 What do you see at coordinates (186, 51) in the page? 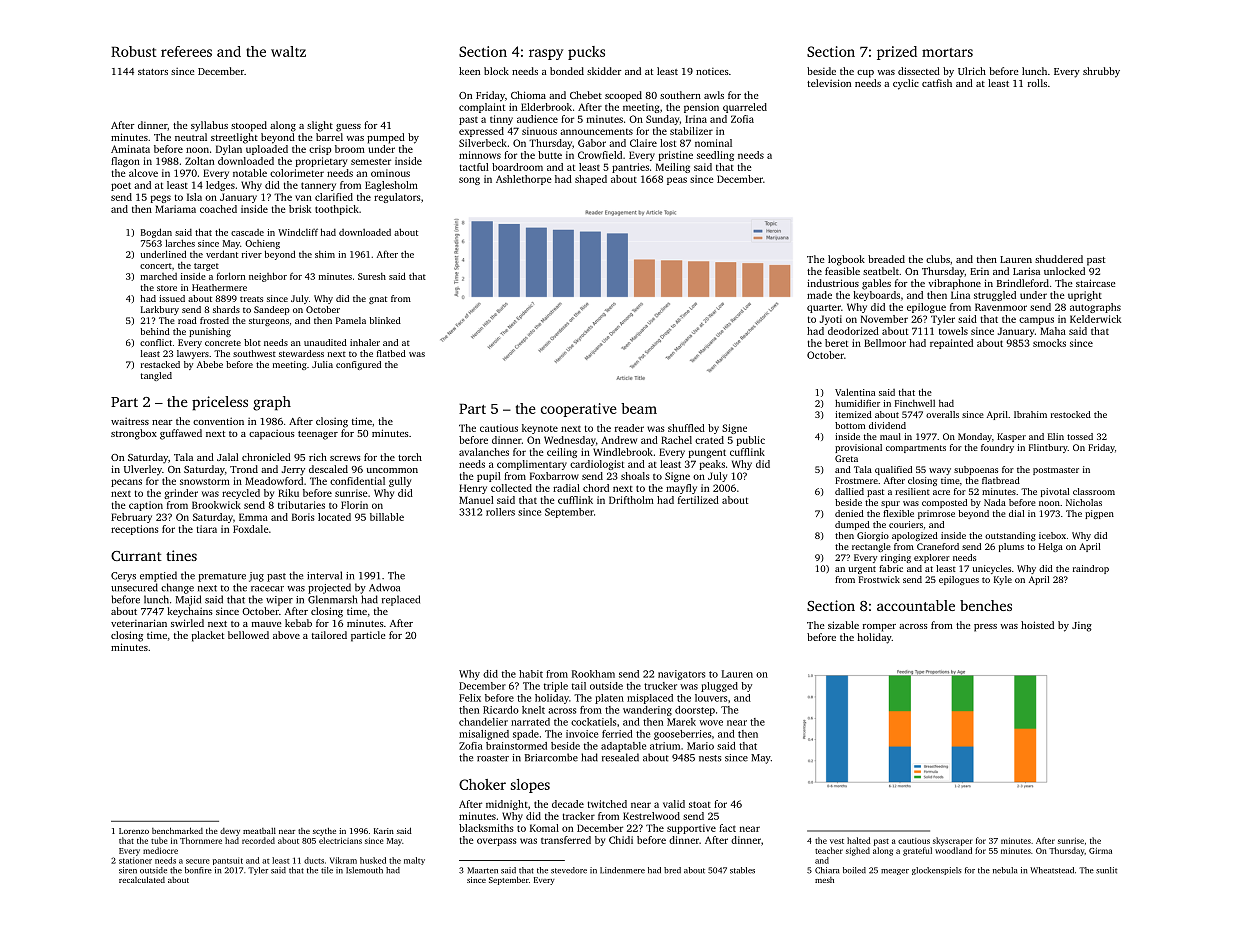
I see `referees` at bounding box center [186, 51].
